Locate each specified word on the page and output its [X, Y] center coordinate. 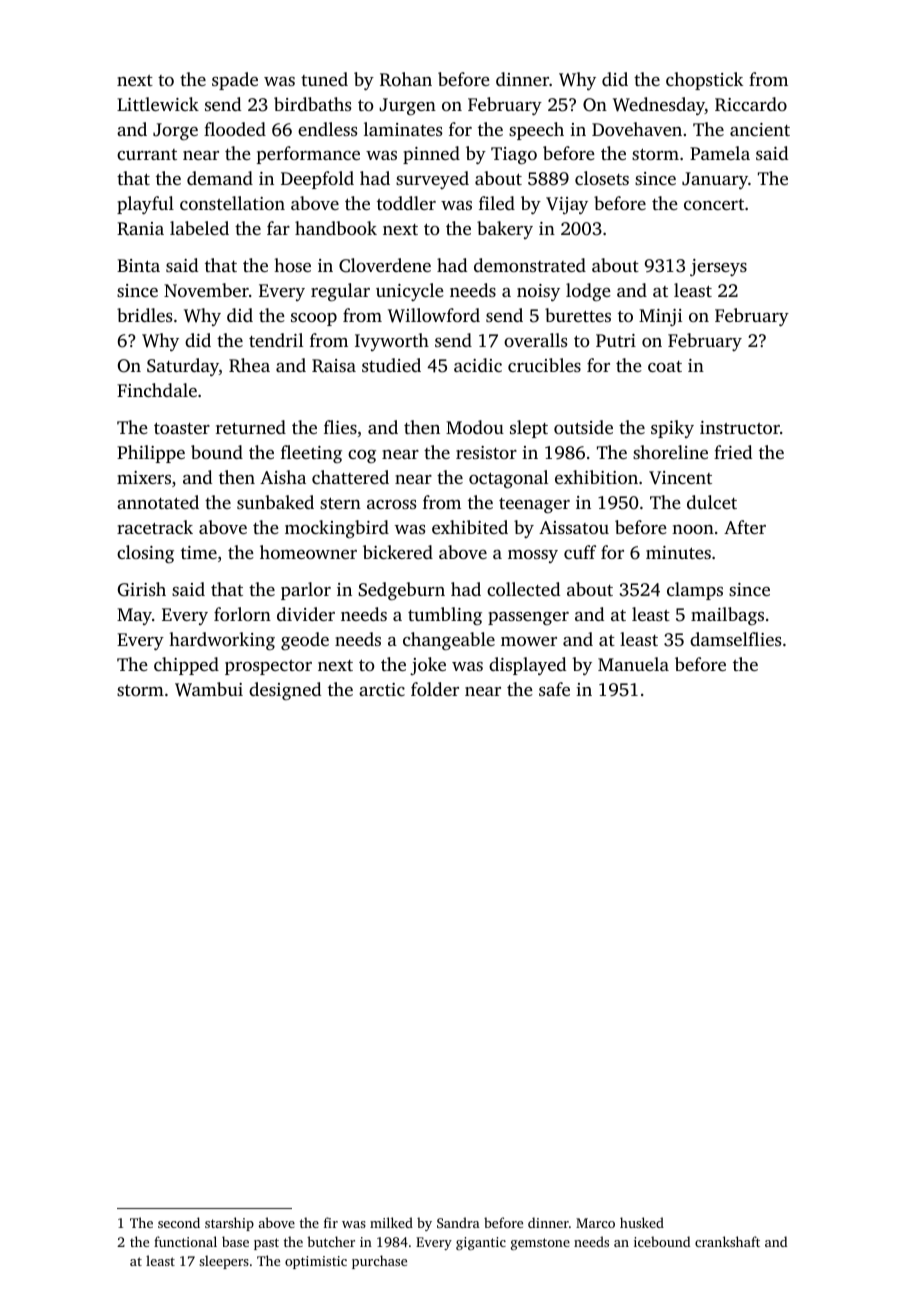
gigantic [481, 1243]
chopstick [704, 81]
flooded [235, 129]
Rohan [406, 79]
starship [229, 1224]
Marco [595, 1223]
